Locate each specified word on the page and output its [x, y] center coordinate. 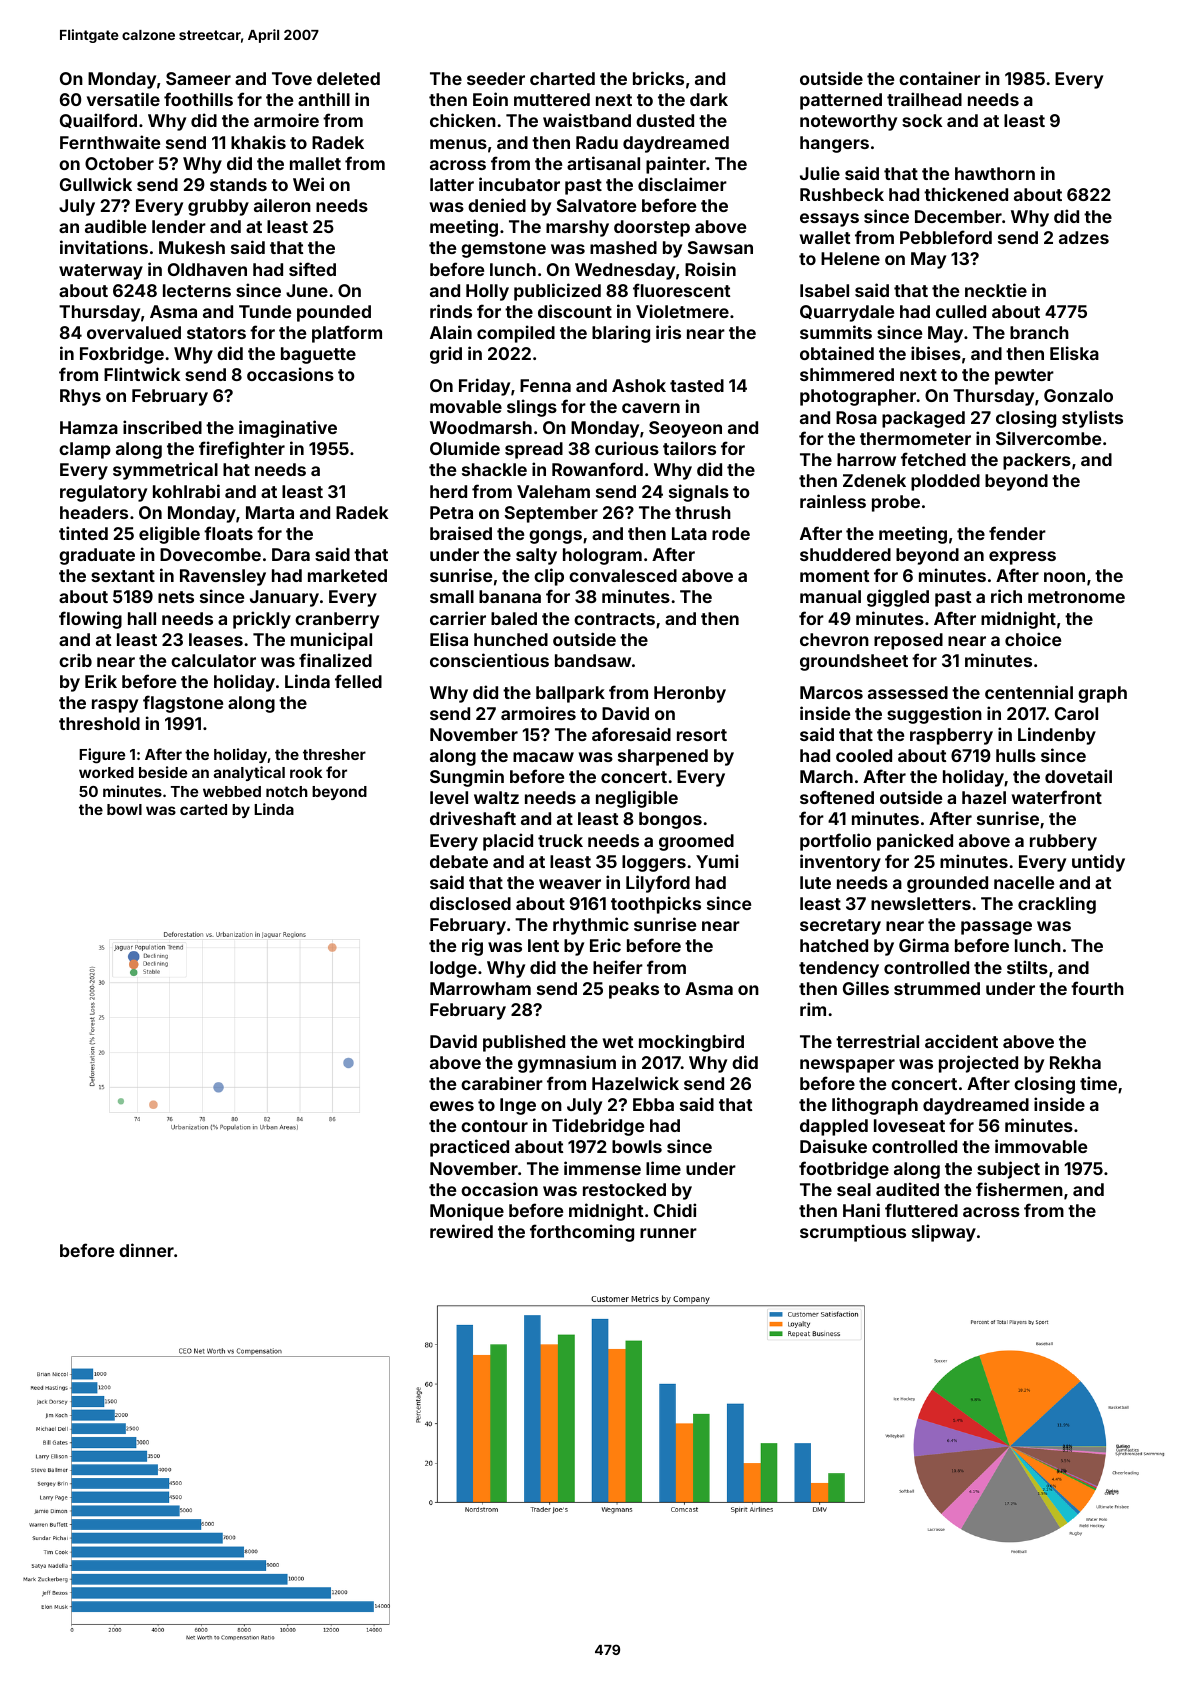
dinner [146, 1250]
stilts [1027, 967]
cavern [651, 408]
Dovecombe [210, 554]
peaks [634, 990]
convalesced [623, 575]
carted [203, 809]
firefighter [242, 450]
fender [1017, 533]
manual [830, 596]
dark [709, 99]
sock [922, 120]
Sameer [198, 78]
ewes [452, 1106]
